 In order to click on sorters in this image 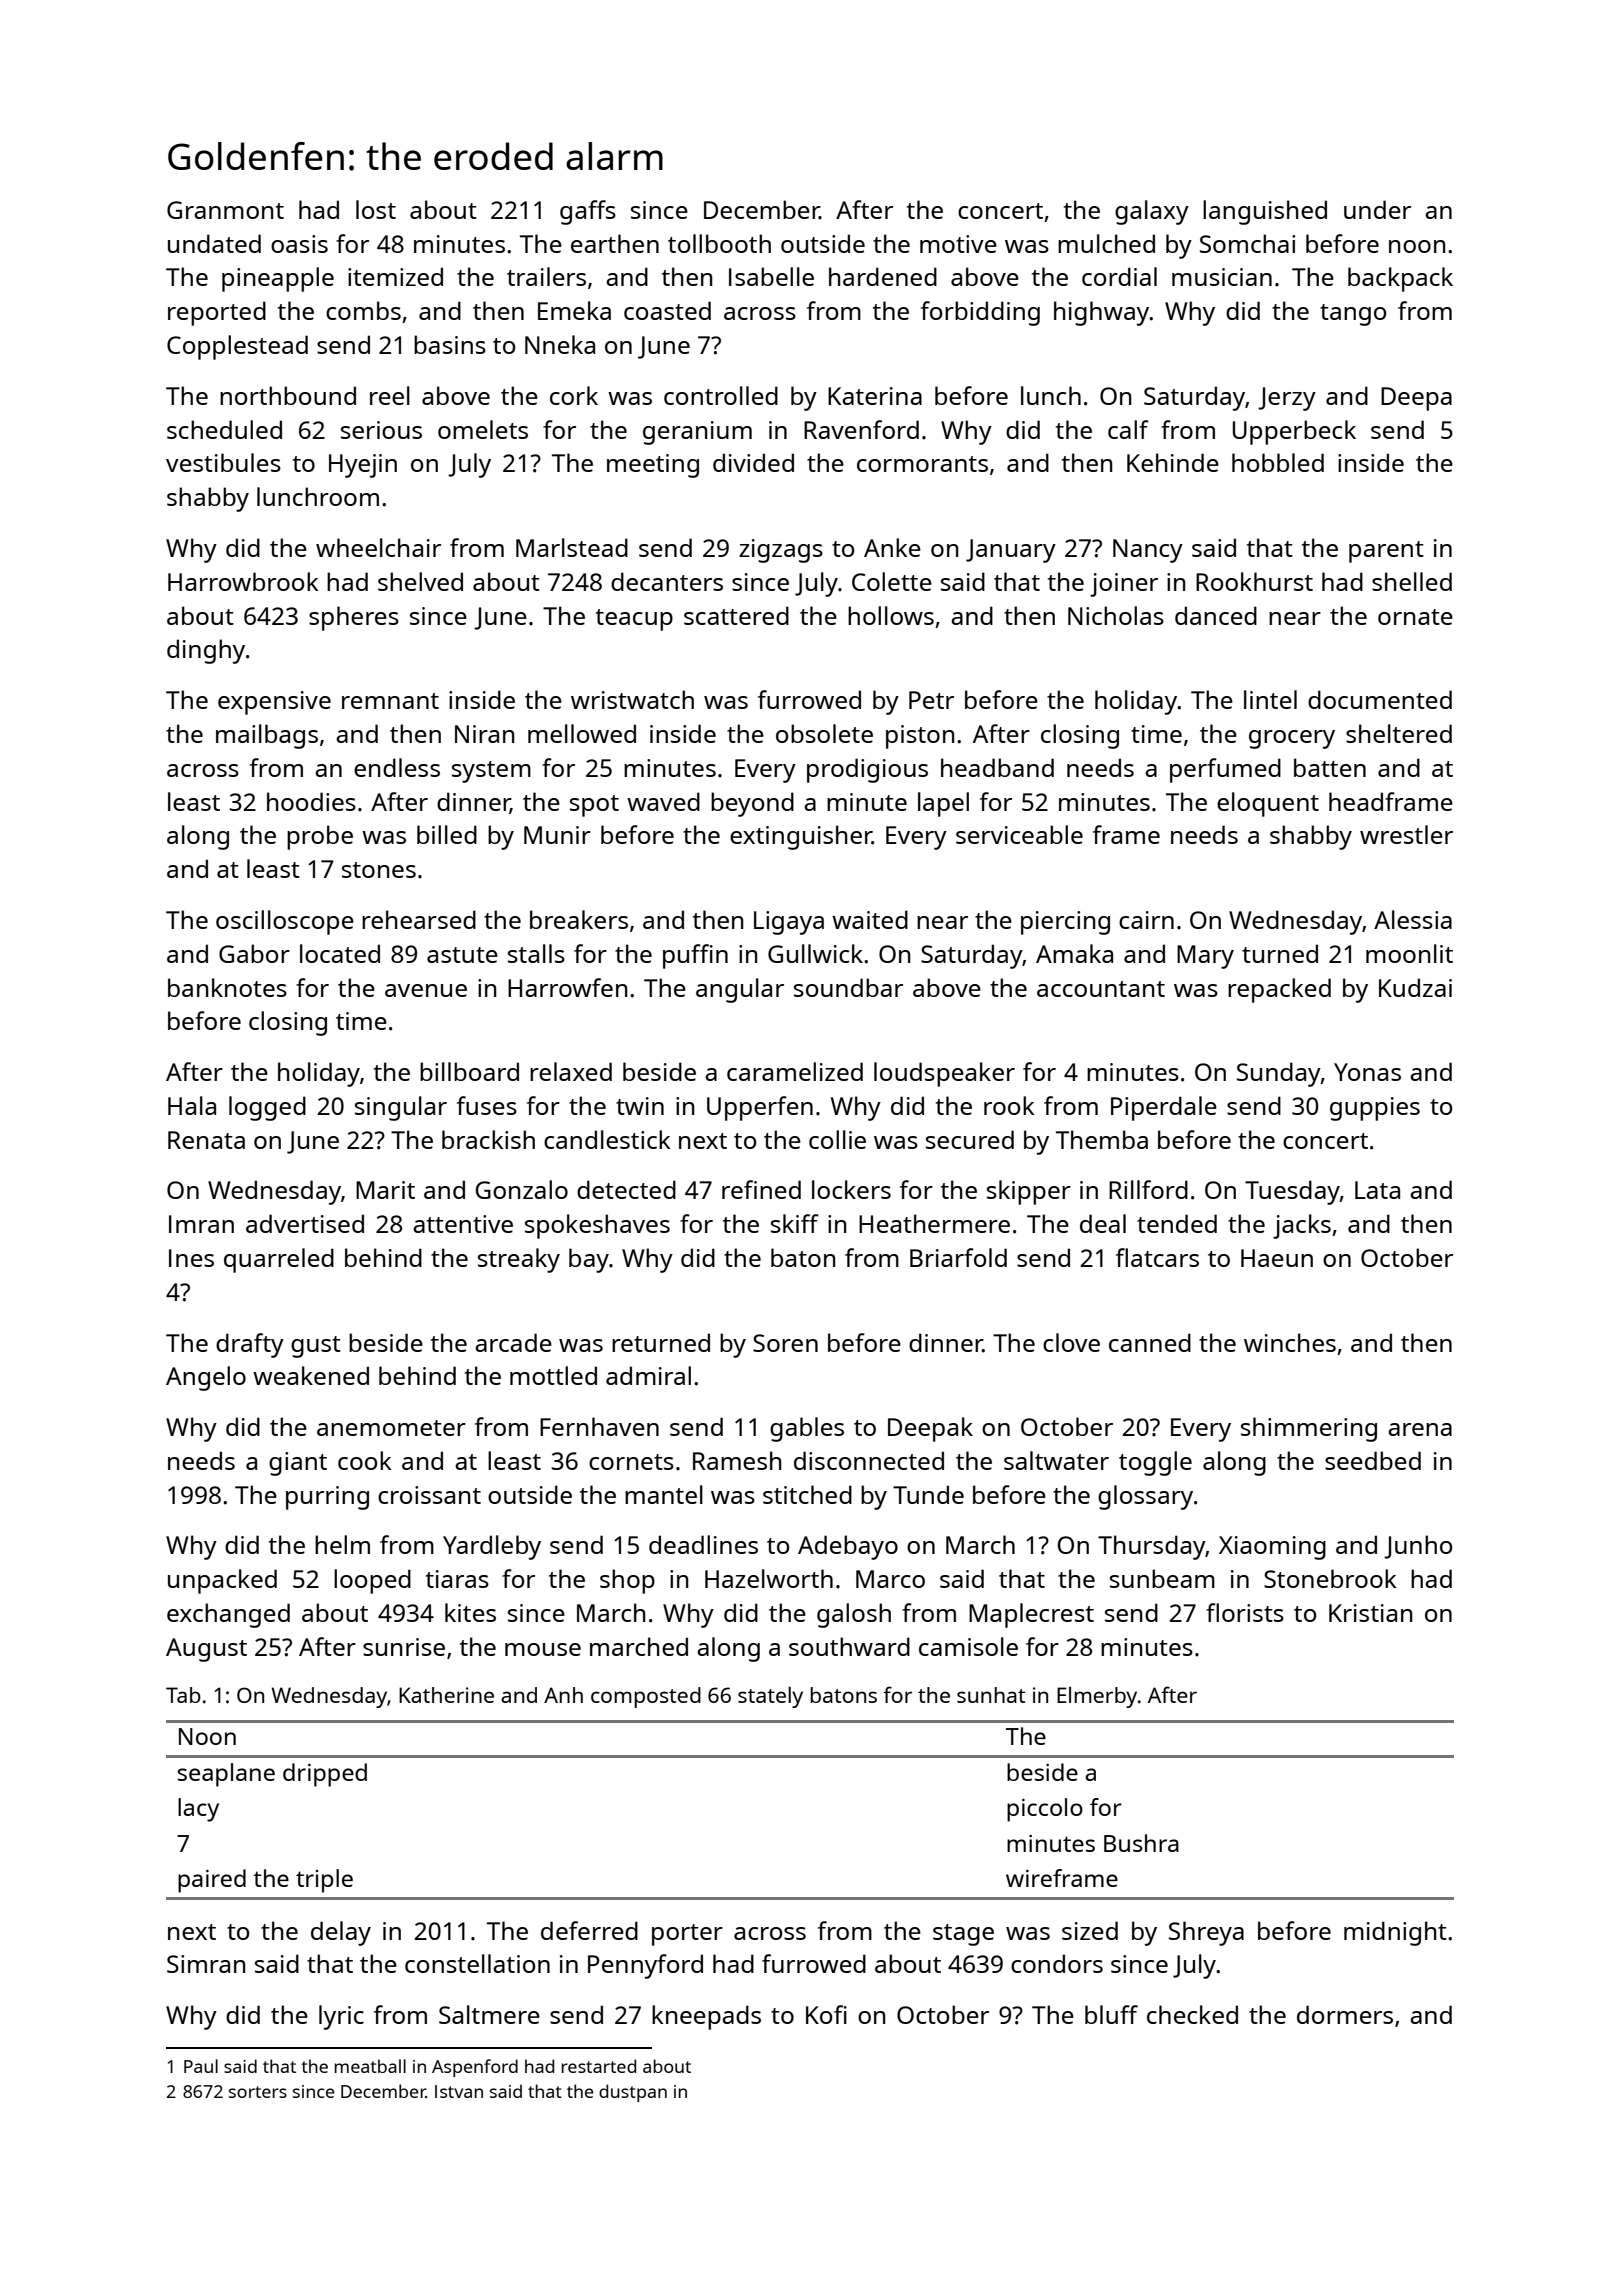, I will do `click(258, 2092)`.
